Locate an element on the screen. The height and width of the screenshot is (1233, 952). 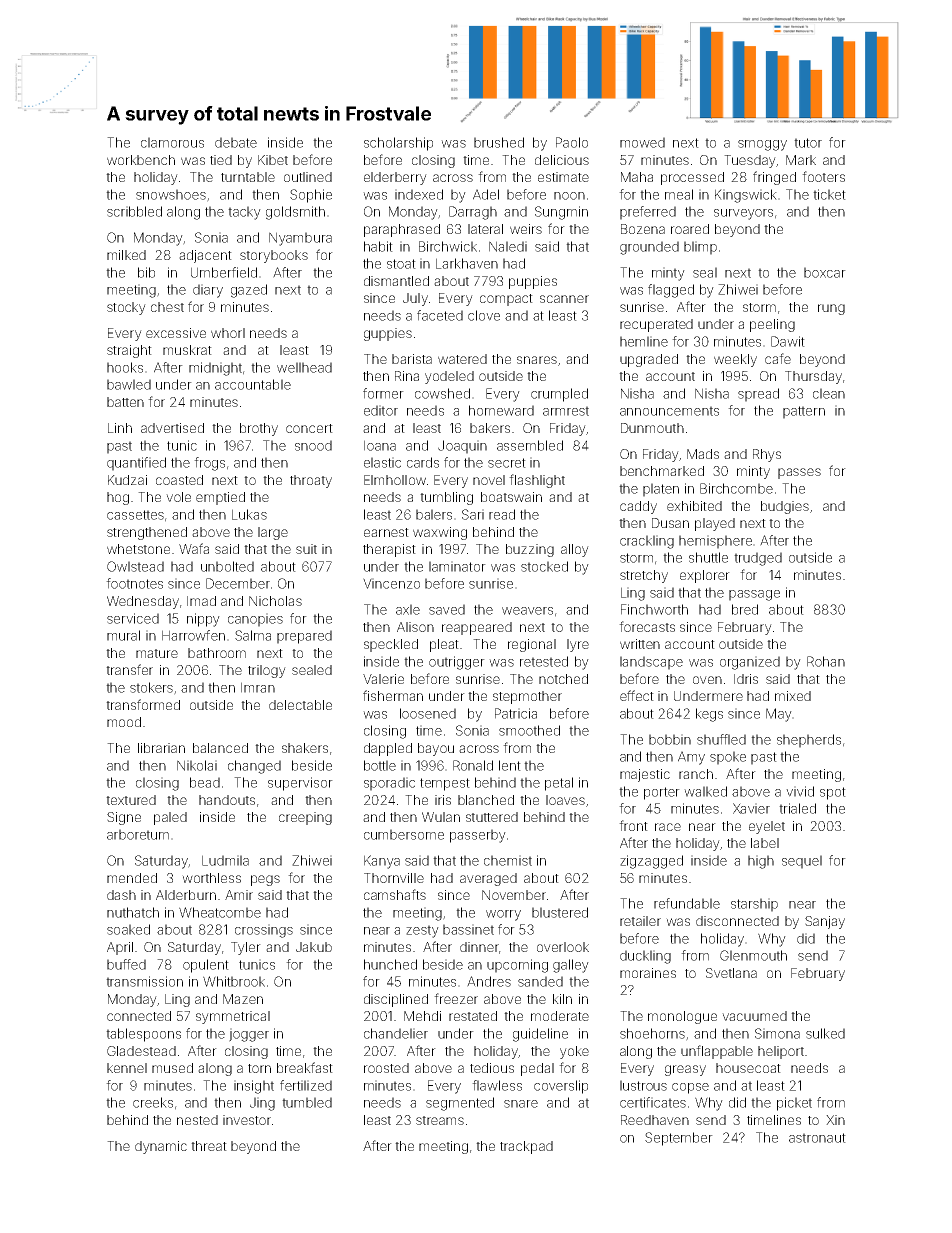
Rohan is located at coordinates (826, 661).
